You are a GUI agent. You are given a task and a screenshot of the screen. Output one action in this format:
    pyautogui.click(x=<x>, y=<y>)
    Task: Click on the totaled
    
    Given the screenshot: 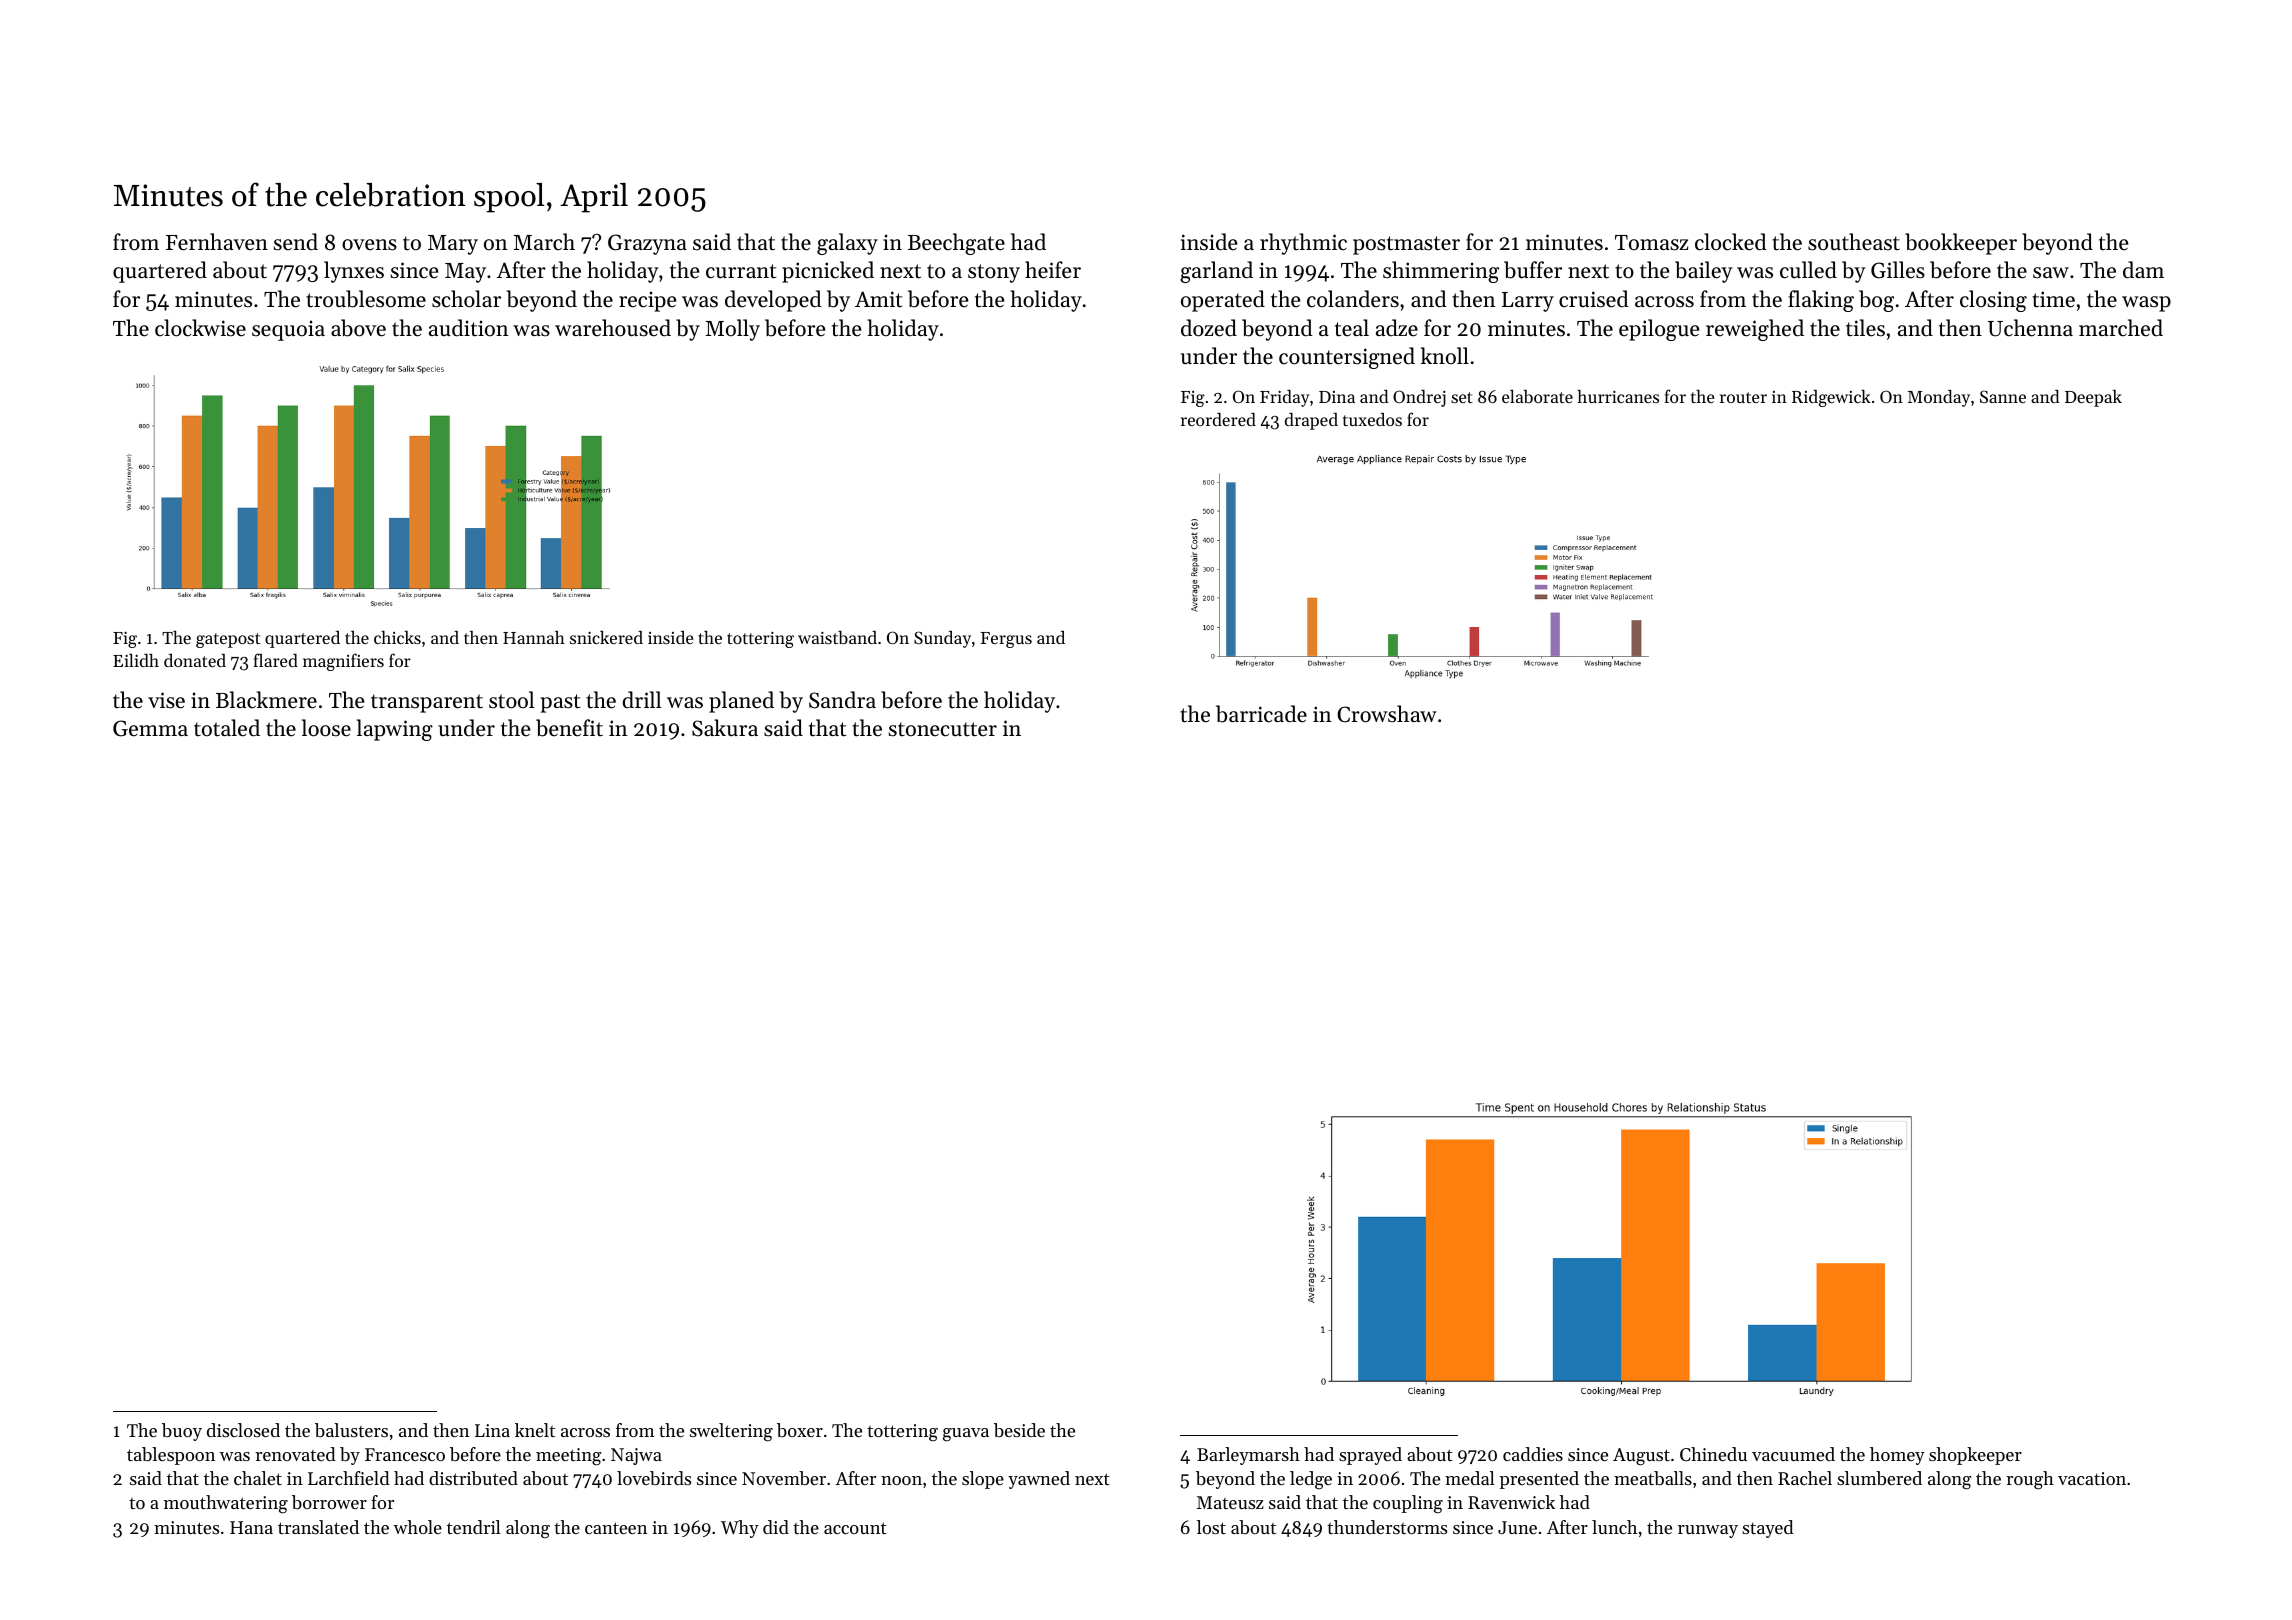 What is the action you would take?
    pyautogui.click(x=227, y=728)
